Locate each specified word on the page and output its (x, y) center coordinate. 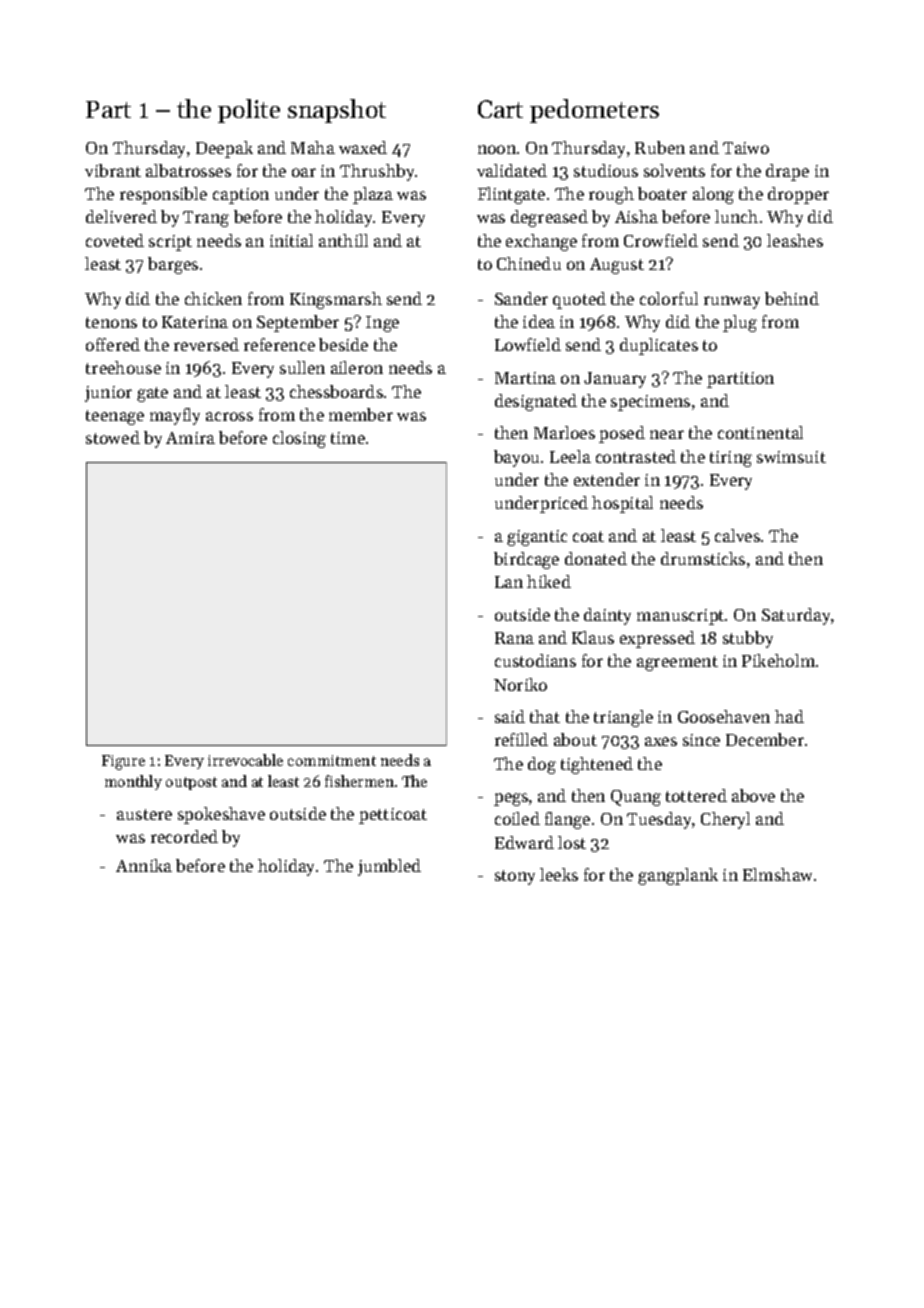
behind (792, 298)
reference (279, 344)
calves (737, 535)
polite (249, 111)
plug (740, 323)
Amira (190, 438)
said (510, 716)
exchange (541, 242)
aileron (357, 367)
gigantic (537, 538)
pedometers (594, 111)
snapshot (337, 111)
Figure (123, 762)
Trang (206, 219)
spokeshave (221, 815)
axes (661, 741)
